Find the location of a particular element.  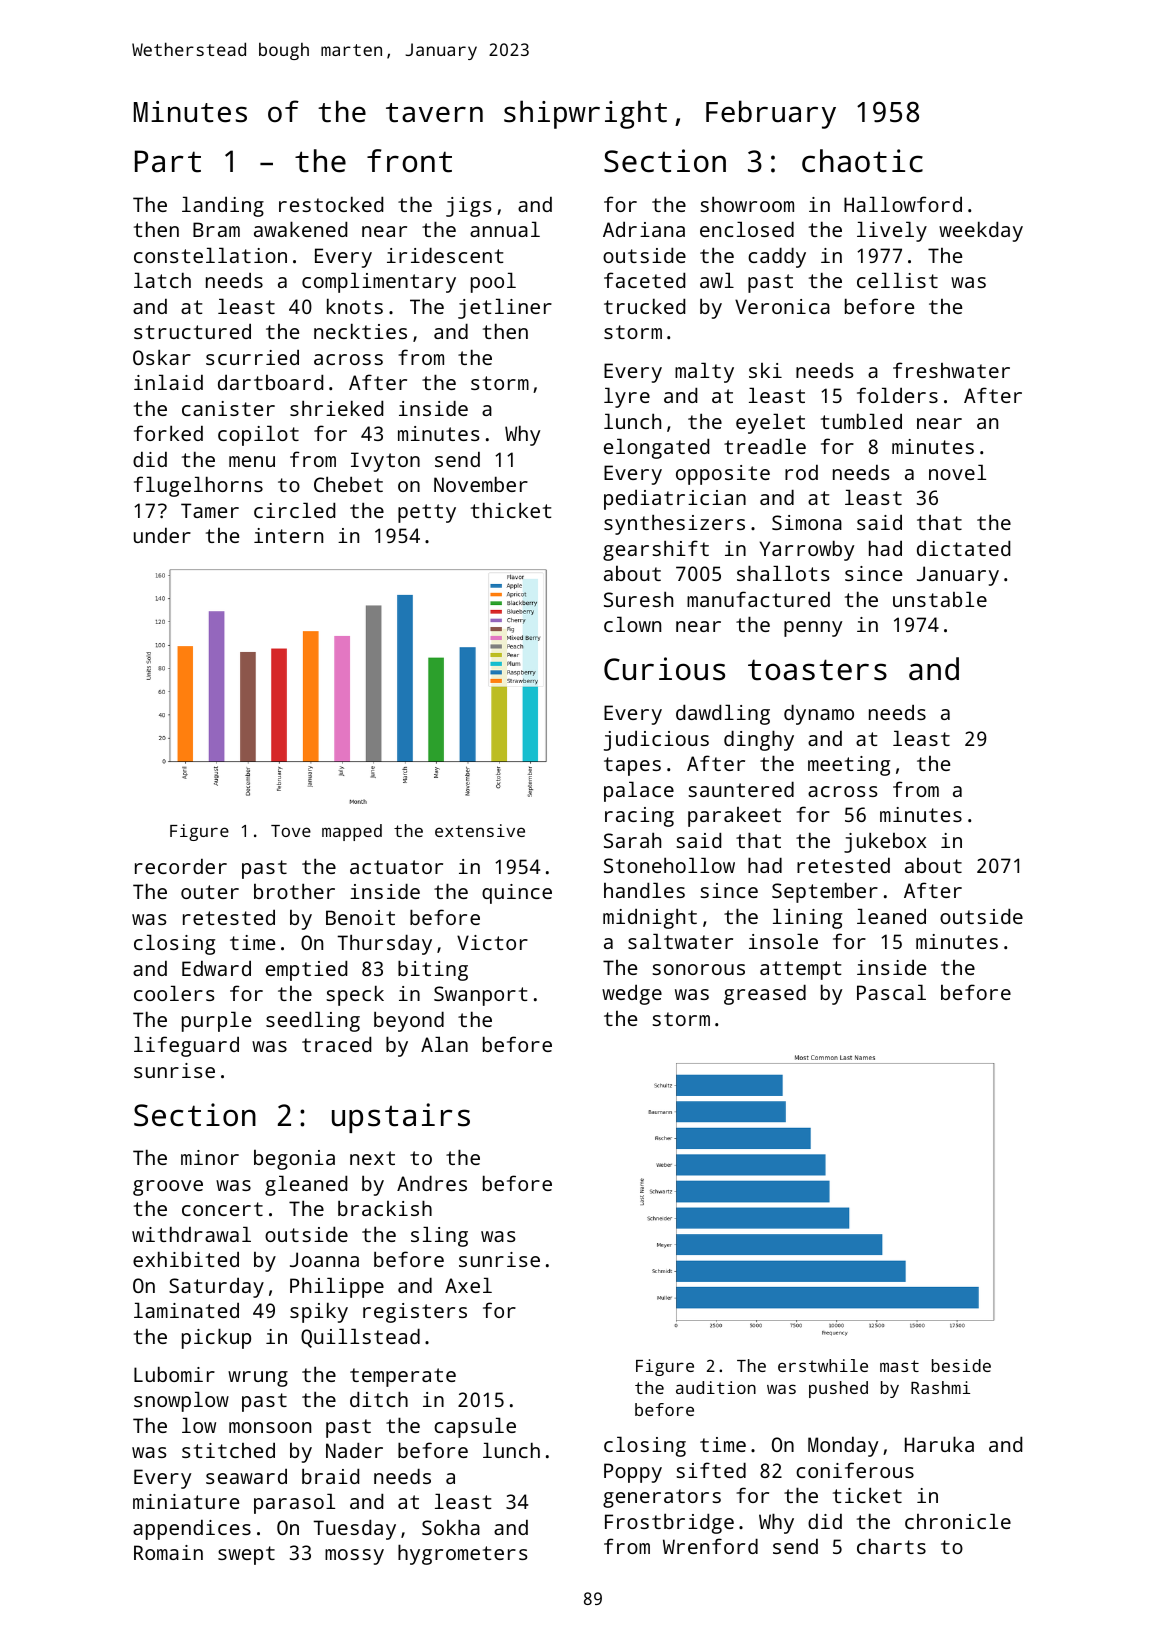

Tove is located at coordinates (291, 831).
